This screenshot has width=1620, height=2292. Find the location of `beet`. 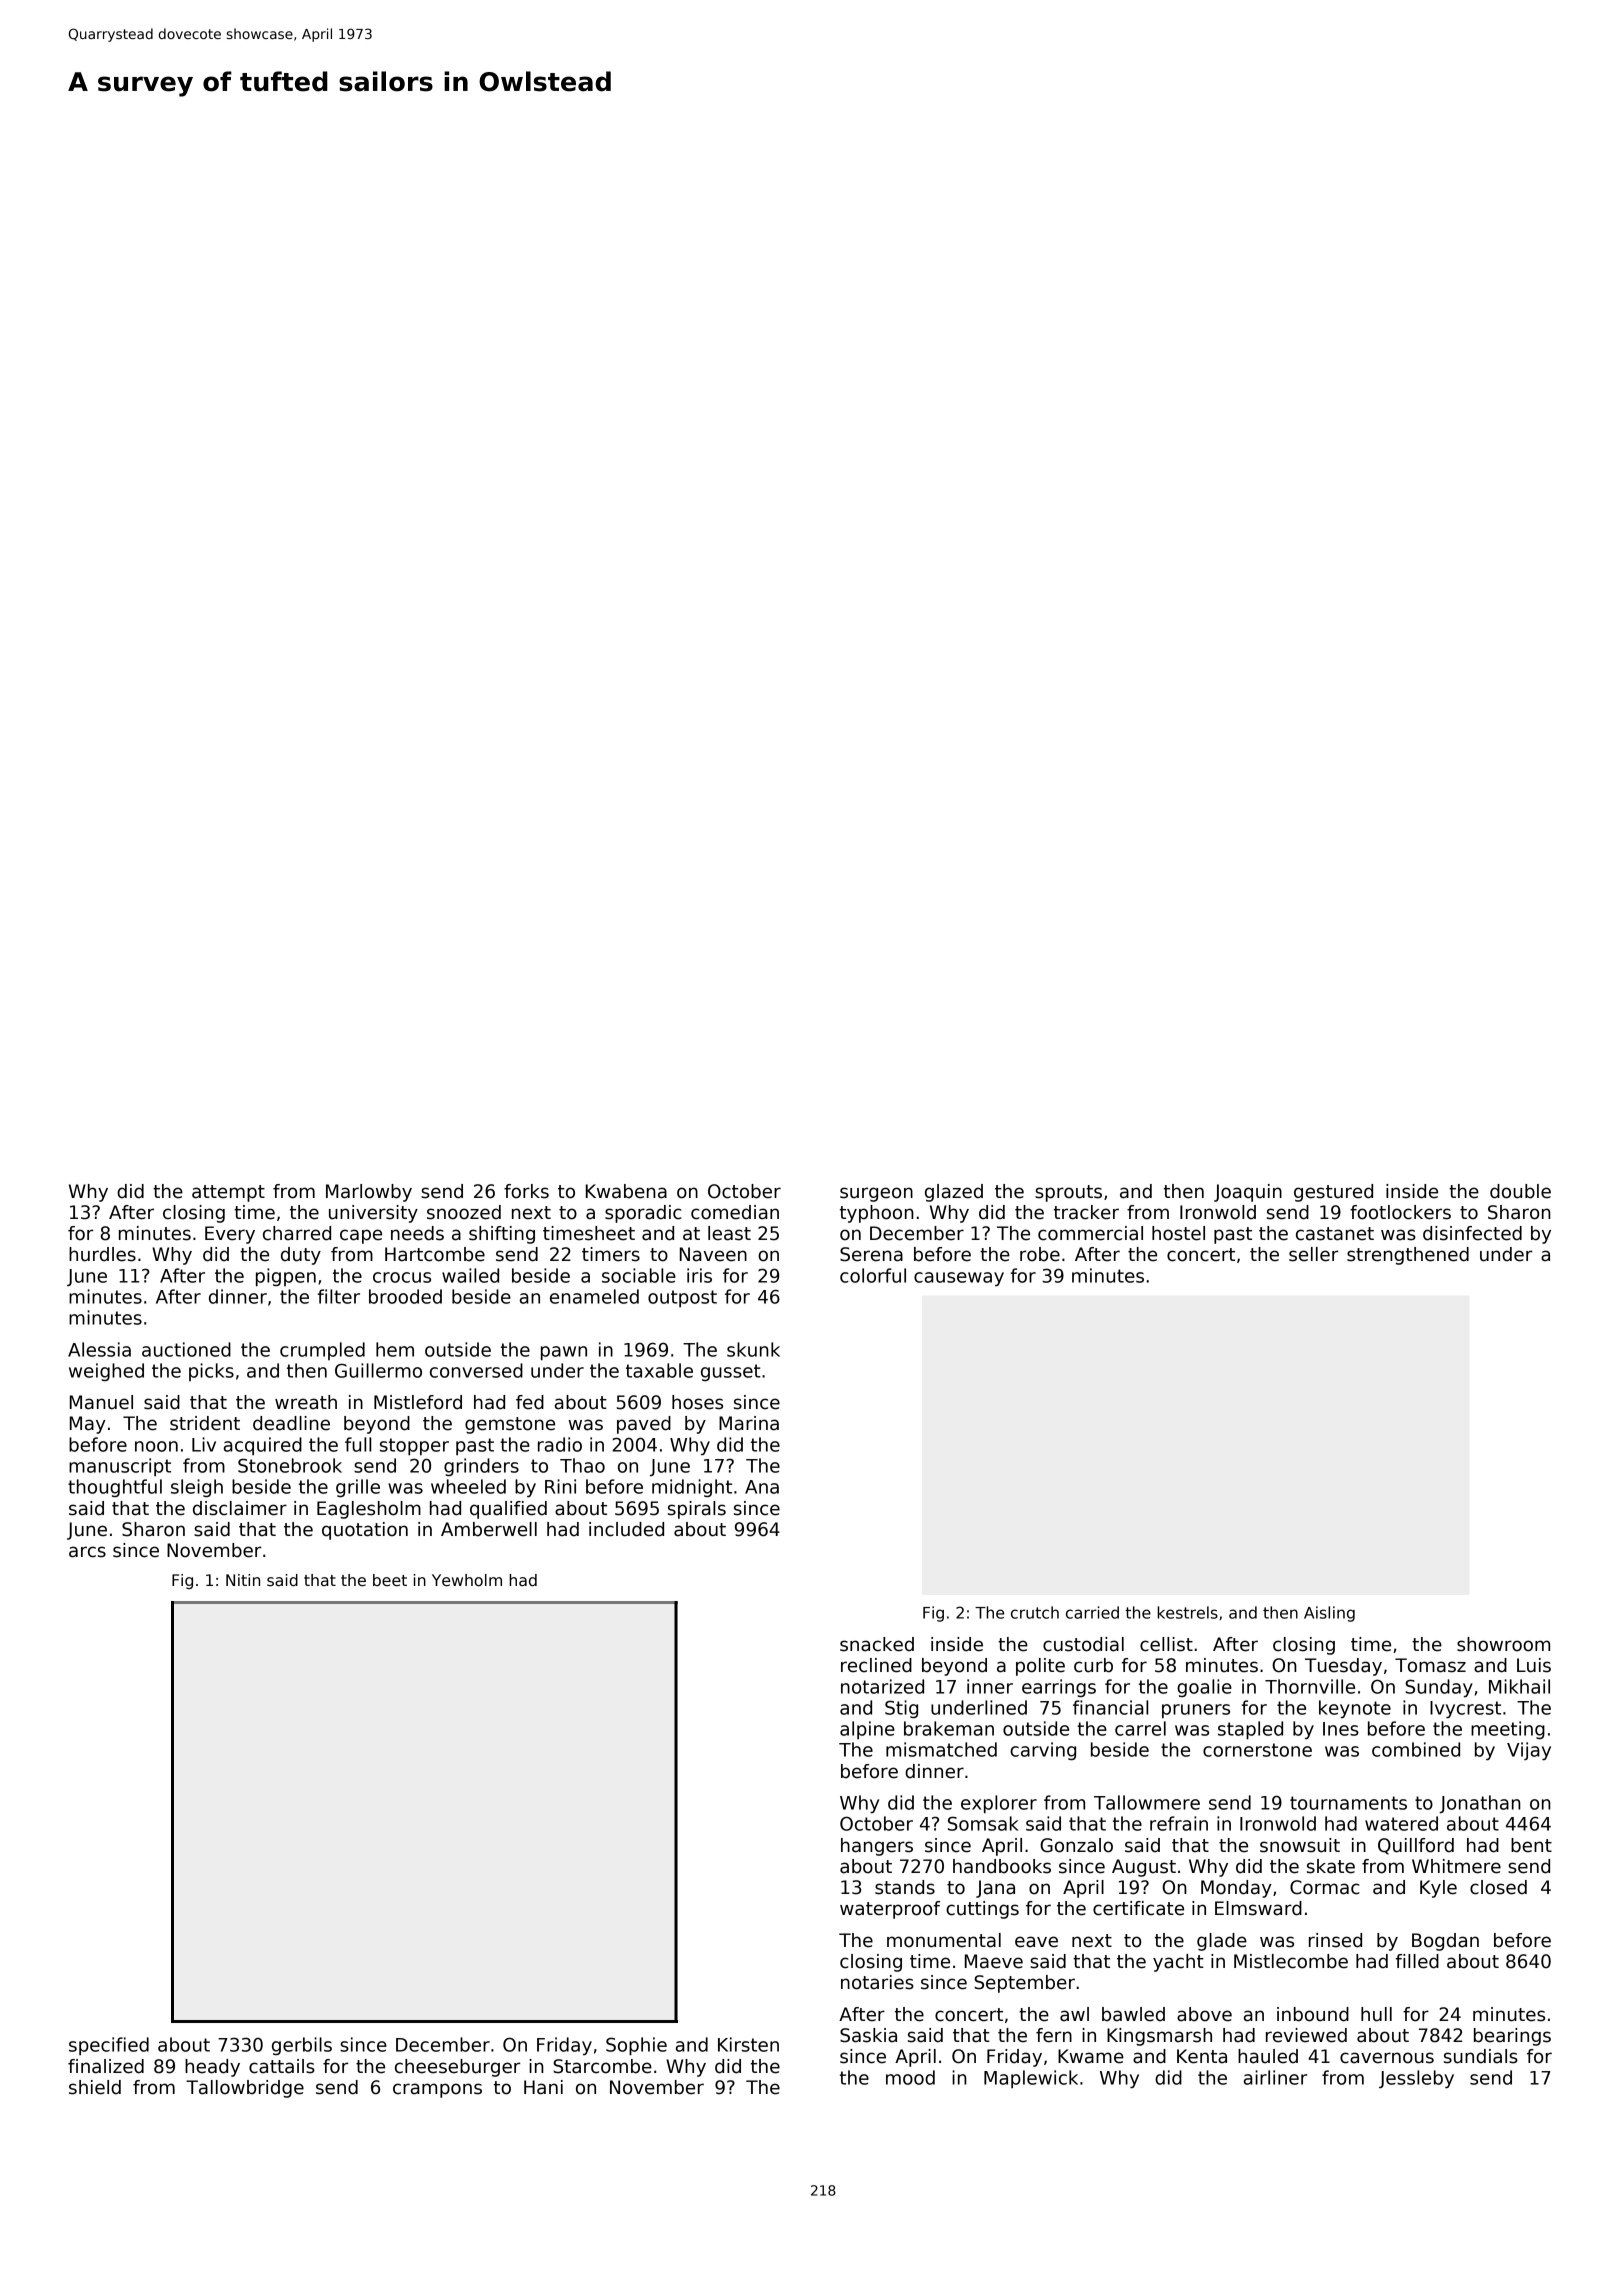

beet is located at coordinates (390, 1580).
